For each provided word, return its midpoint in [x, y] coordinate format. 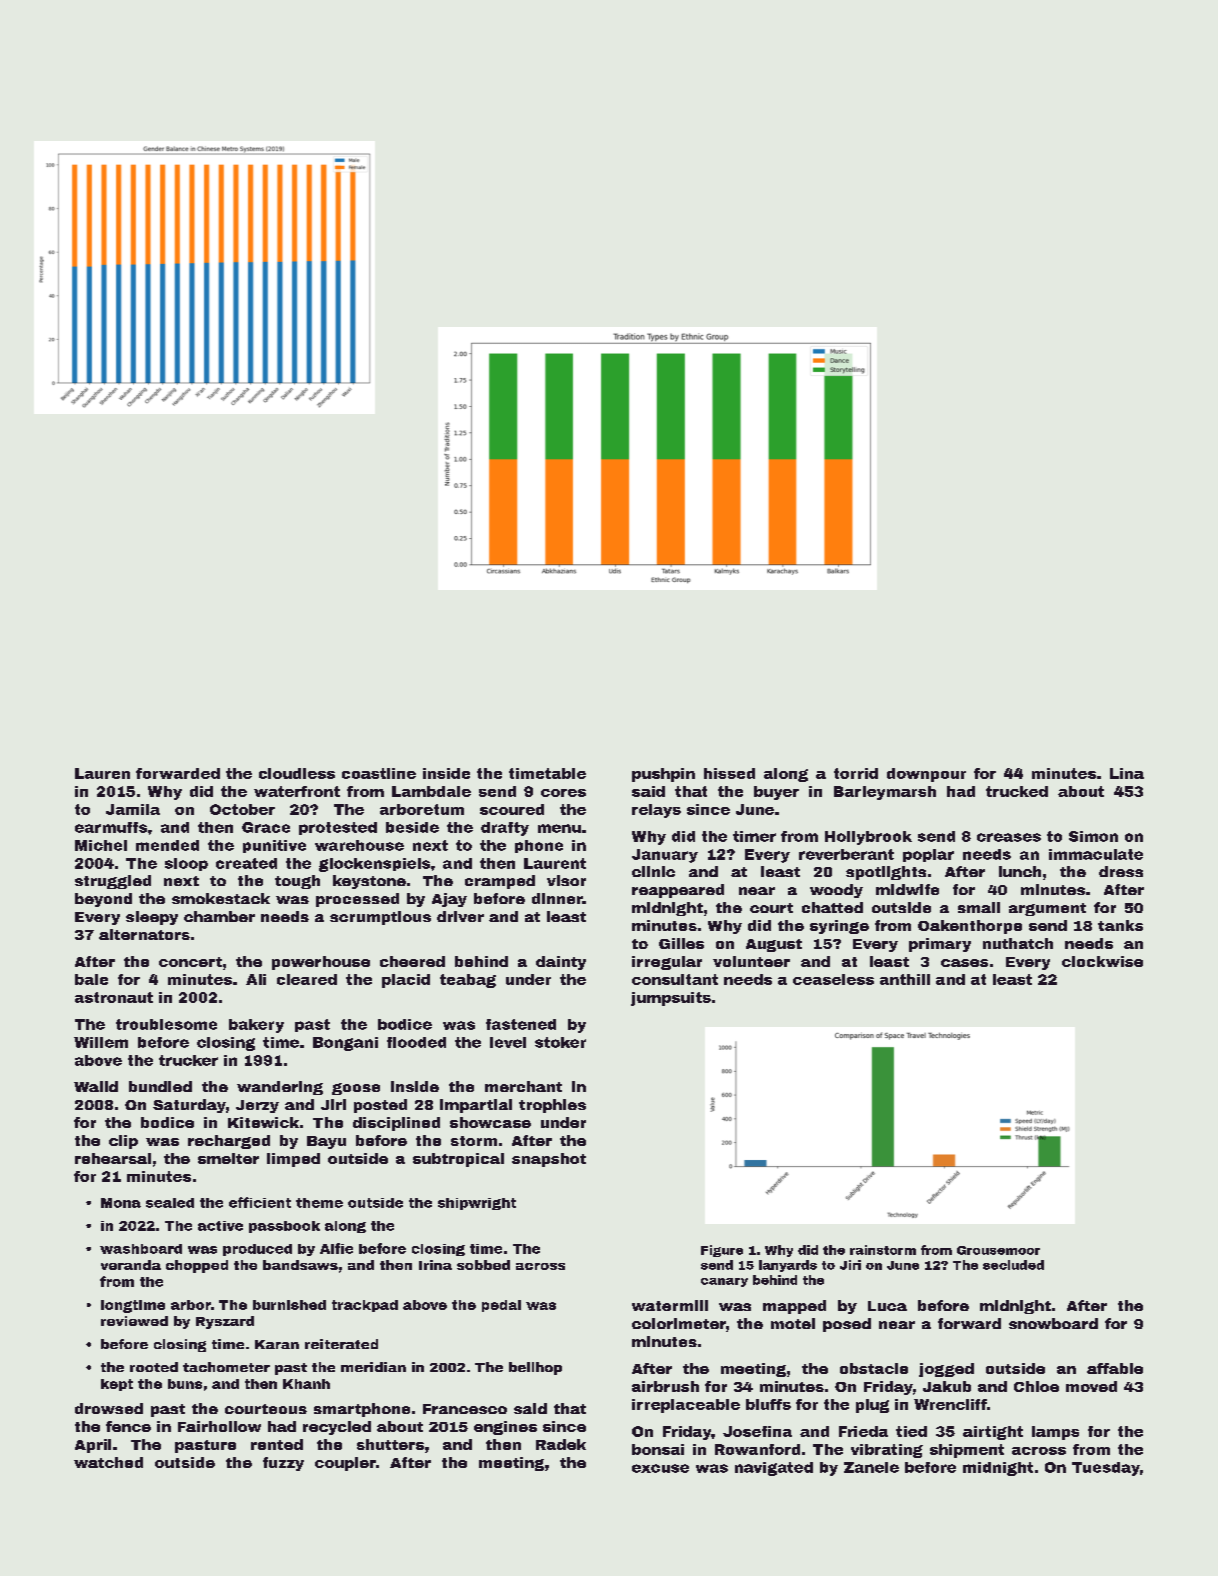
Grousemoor [998, 1250]
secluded [1013, 1265]
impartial [476, 1106]
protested [338, 828]
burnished [289, 1305]
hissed [729, 773]
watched [108, 1462]
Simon [1093, 836]
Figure [722, 1251]
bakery [256, 1026]
